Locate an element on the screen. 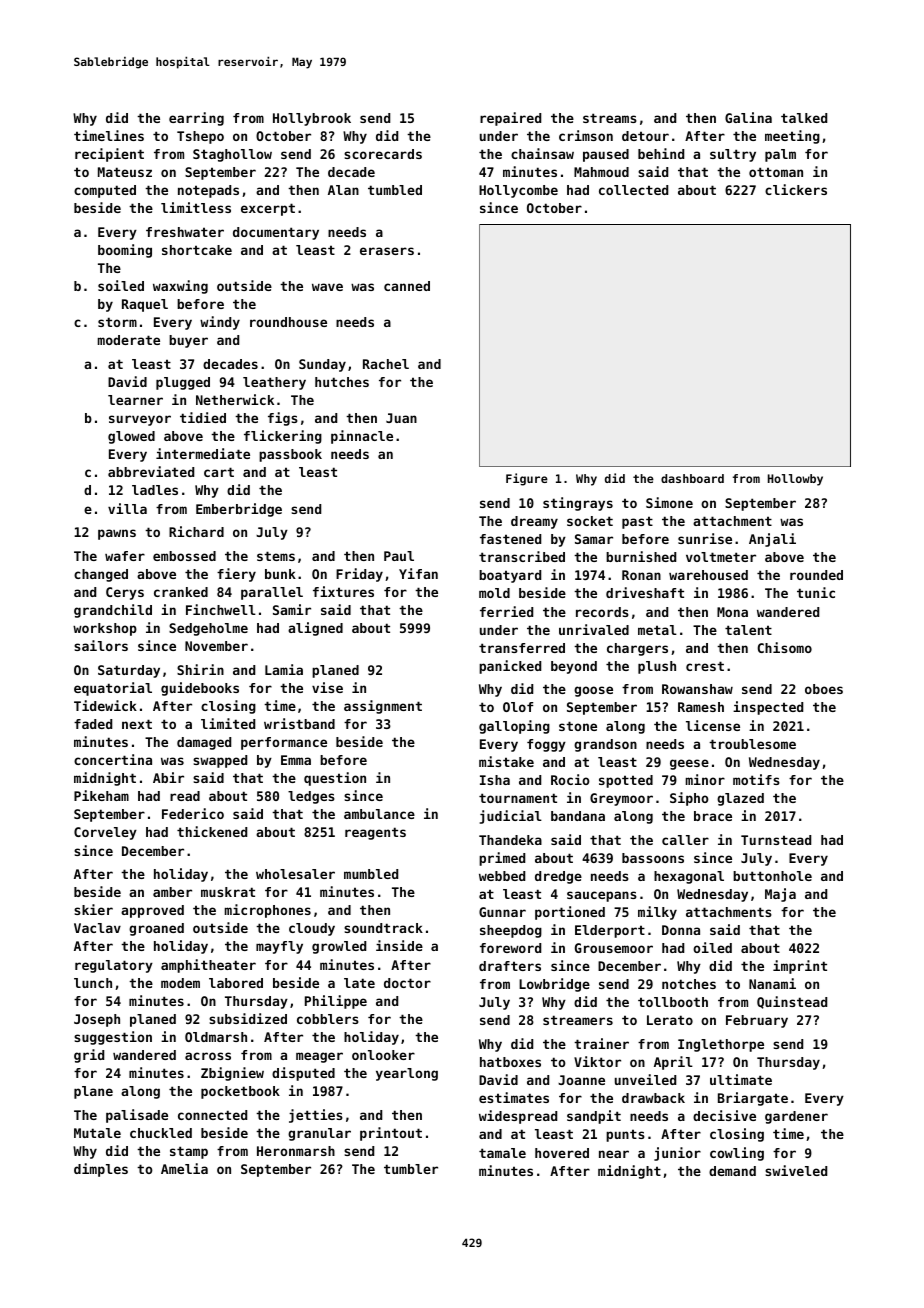 The image size is (924, 1308). motifs is located at coordinates (756, 779).
